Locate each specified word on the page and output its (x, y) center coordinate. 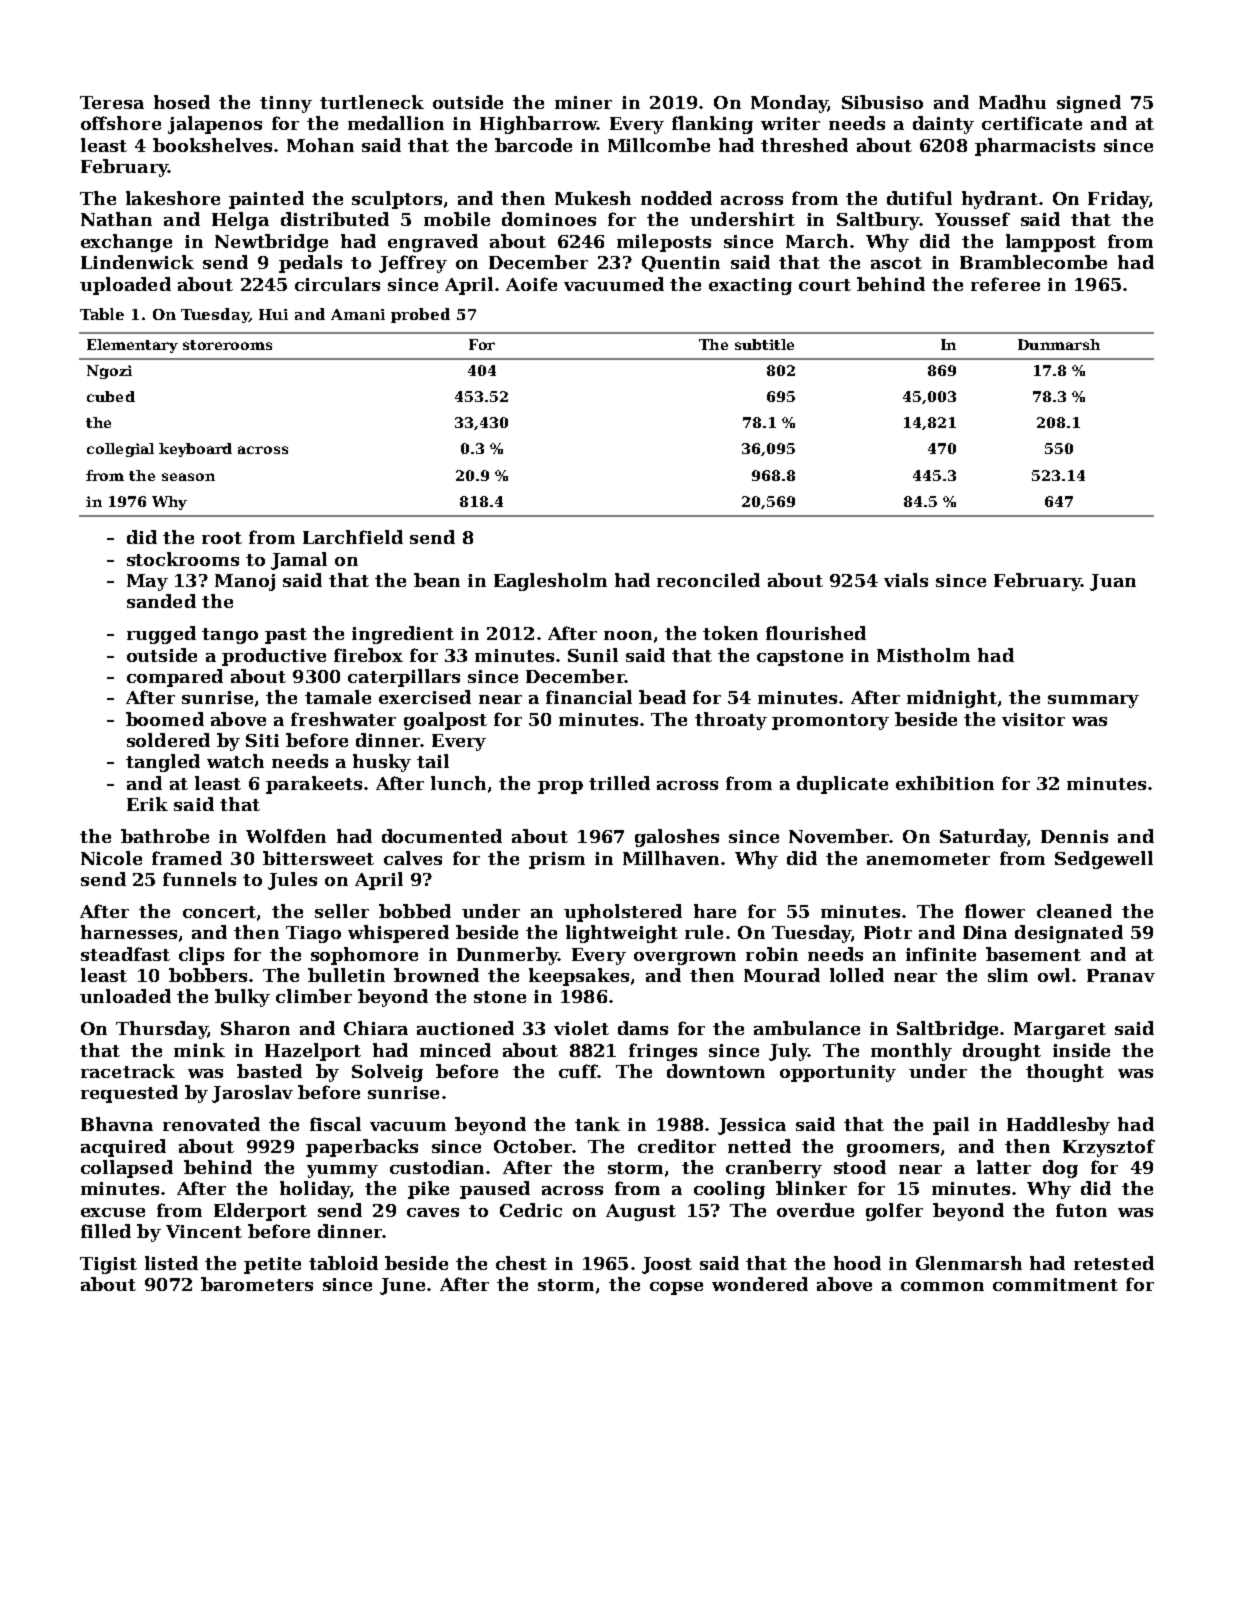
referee (1005, 284)
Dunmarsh (1059, 344)
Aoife (531, 284)
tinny (286, 104)
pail (951, 1126)
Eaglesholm (550, 582)
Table (102, 314)
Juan (1113, 582)
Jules (292, 881)
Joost (667, 1265)
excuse (113, 1212)
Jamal (299, 561)
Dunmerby (507, 956)
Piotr (888, 932)
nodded (676, 198)
